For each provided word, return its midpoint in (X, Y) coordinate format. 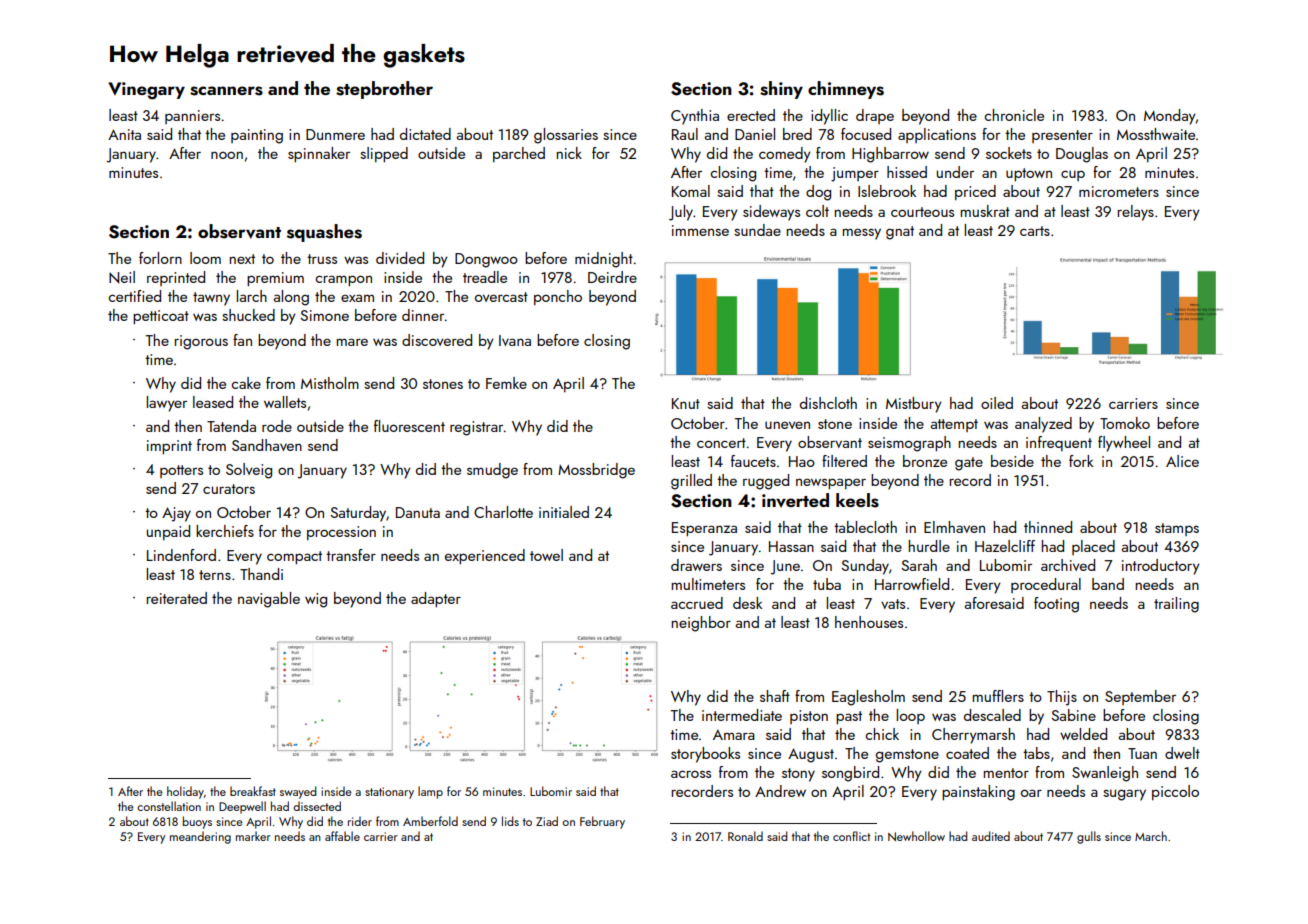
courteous (922, 212)
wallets (285, 402)
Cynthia (695, 117)
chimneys (846, 90)
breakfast (253, 791)
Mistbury (913, 405)
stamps (1177, 529)
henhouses (869, 622)
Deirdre (612, 277)
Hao (802, 461)
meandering (200, 837)
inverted (795, 500)
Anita (124, 134)
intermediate (742, 715)
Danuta (418, 512)
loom (205, 258)
